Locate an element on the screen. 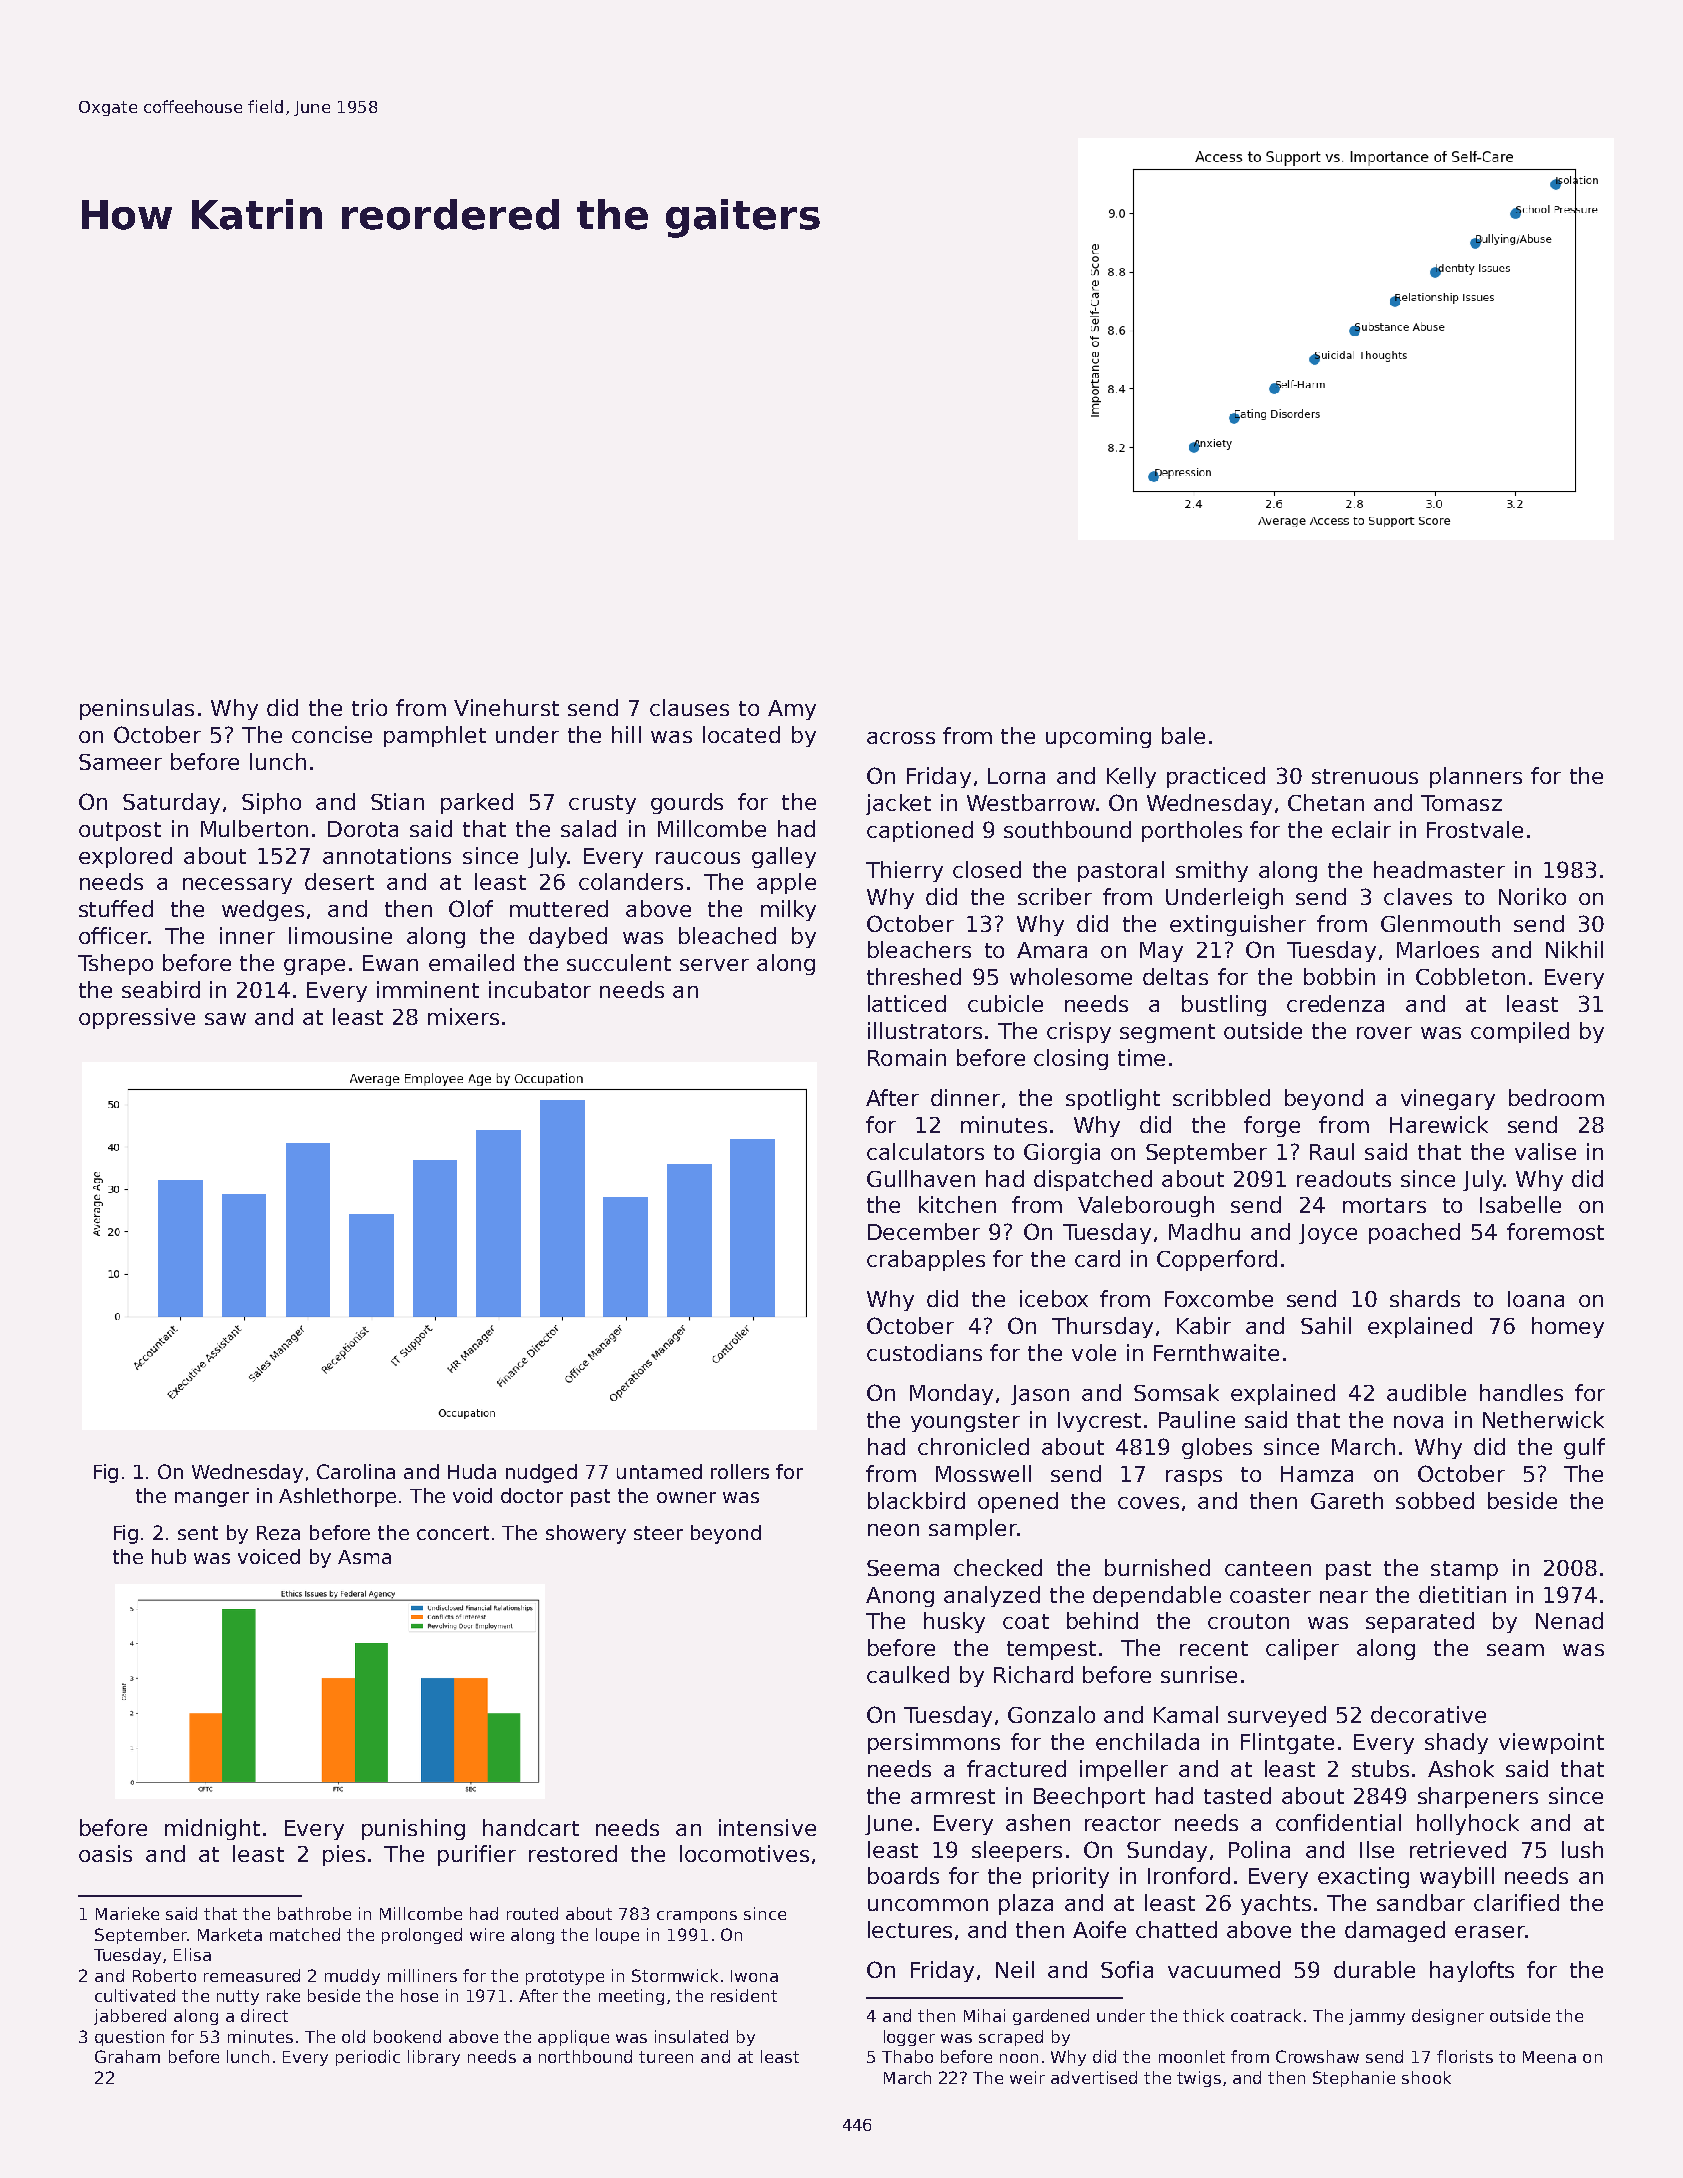  icebox is located at coordinates (1054, 1298).
